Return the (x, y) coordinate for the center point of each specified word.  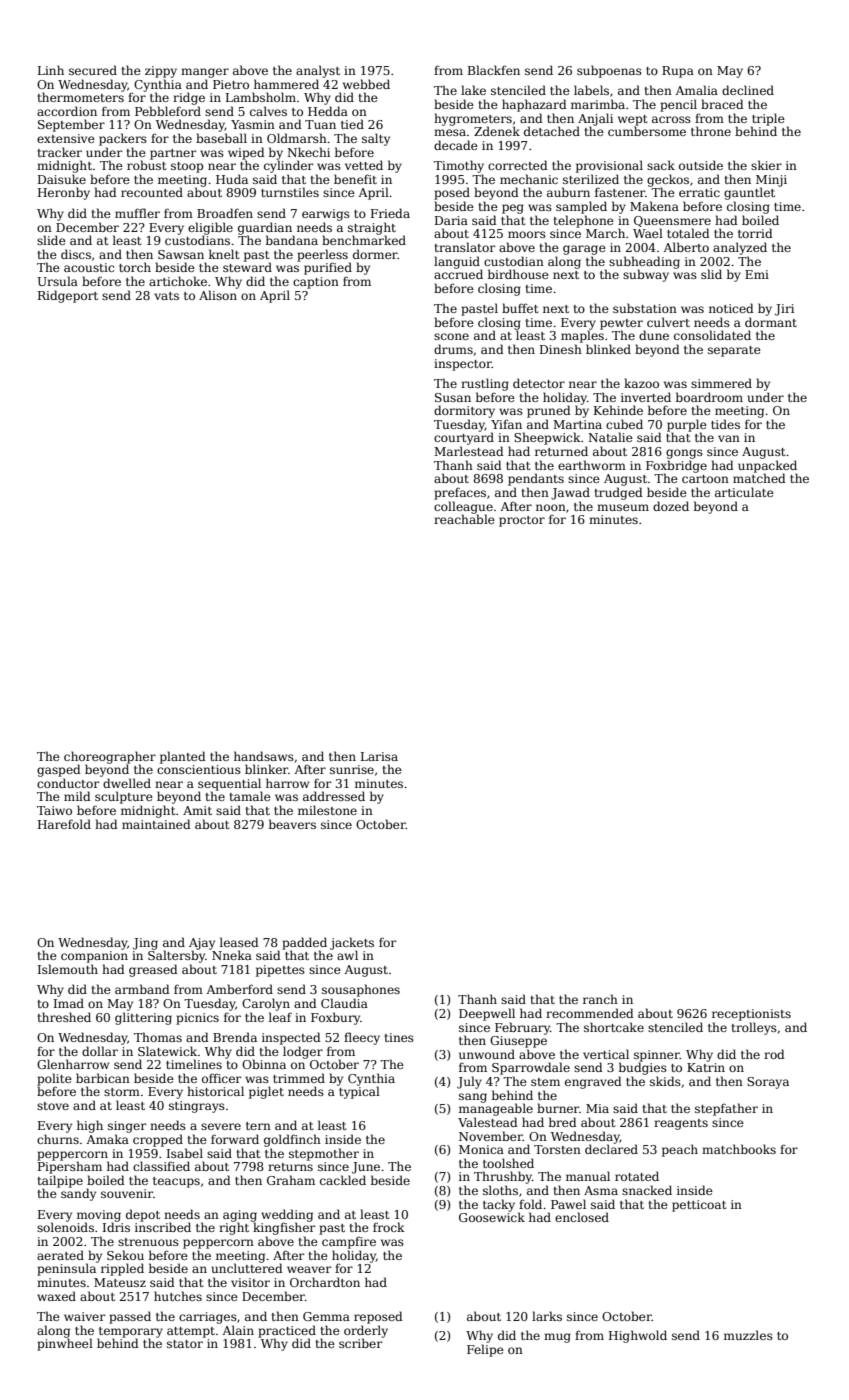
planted (183, 757)
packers (123, 139)
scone (451, 336)
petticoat (699, 1206)
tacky (499, 1205)
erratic (699, 192)
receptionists (751, 1015)
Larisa (379, 756)
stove (53, 1106)
